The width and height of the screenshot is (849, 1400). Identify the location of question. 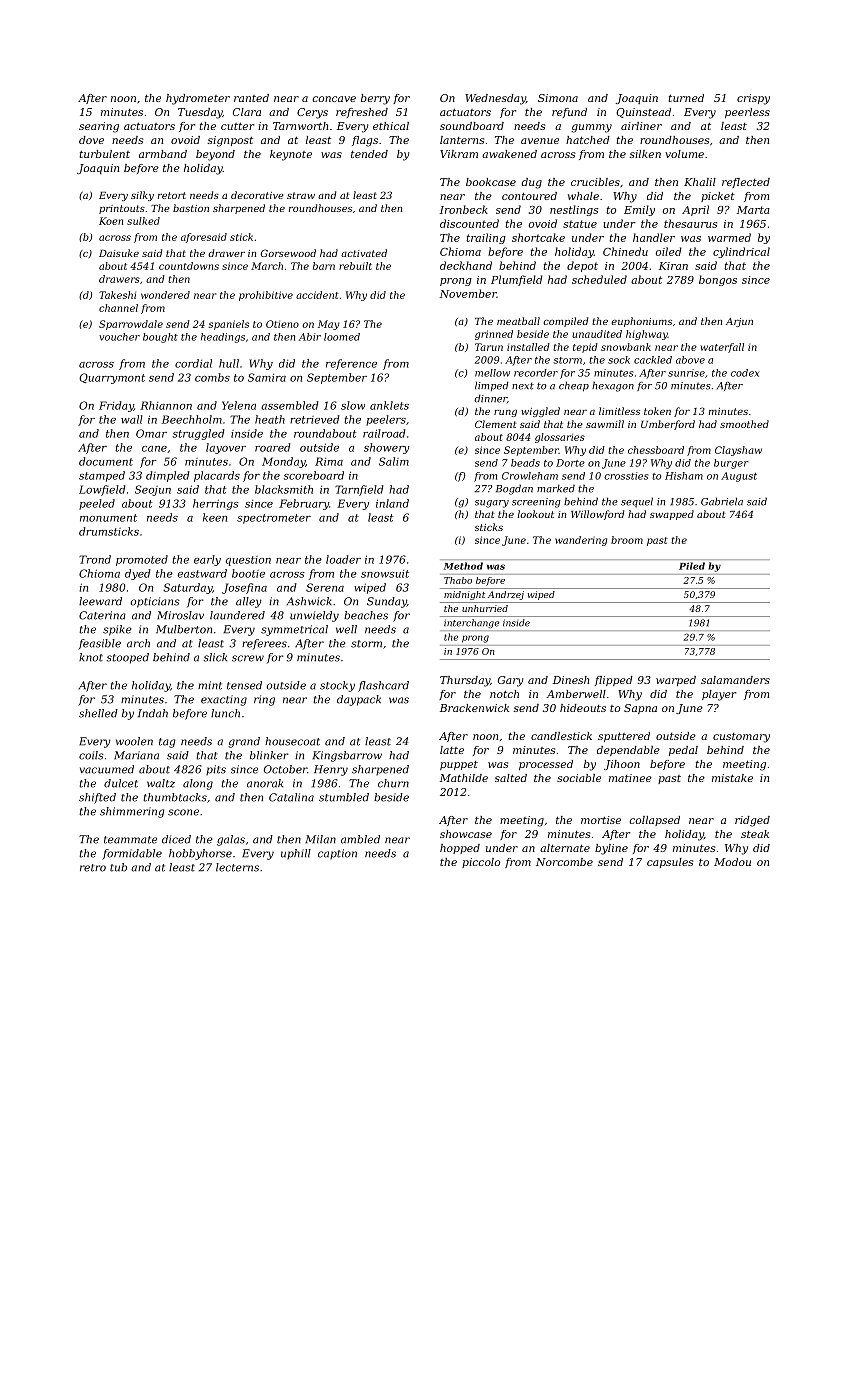
(248, 561).
